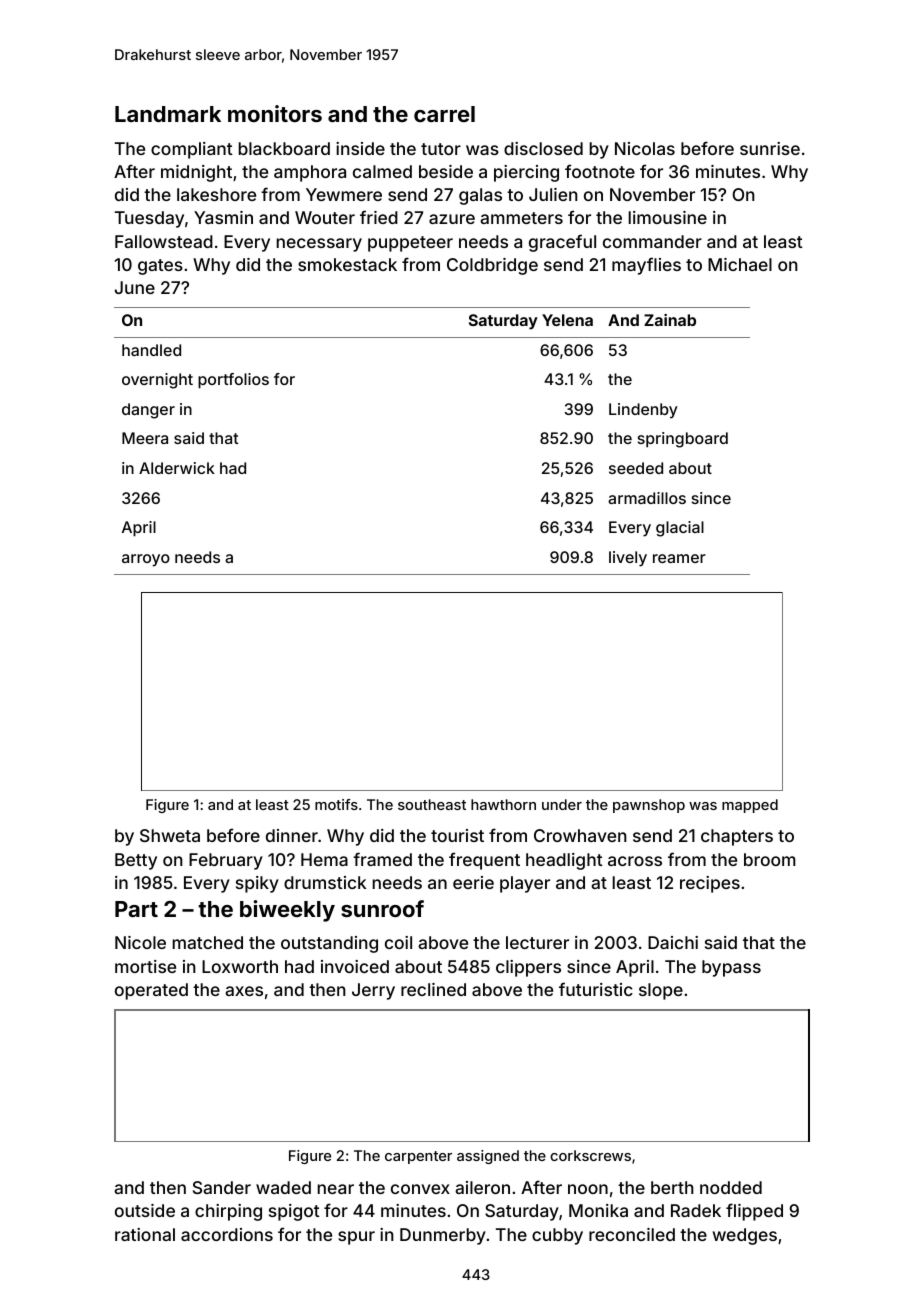 This screenshot has width=924, height=1308. Describe the element at coordinates (148, 411) in the screenshot. I see `danger` at that location.
